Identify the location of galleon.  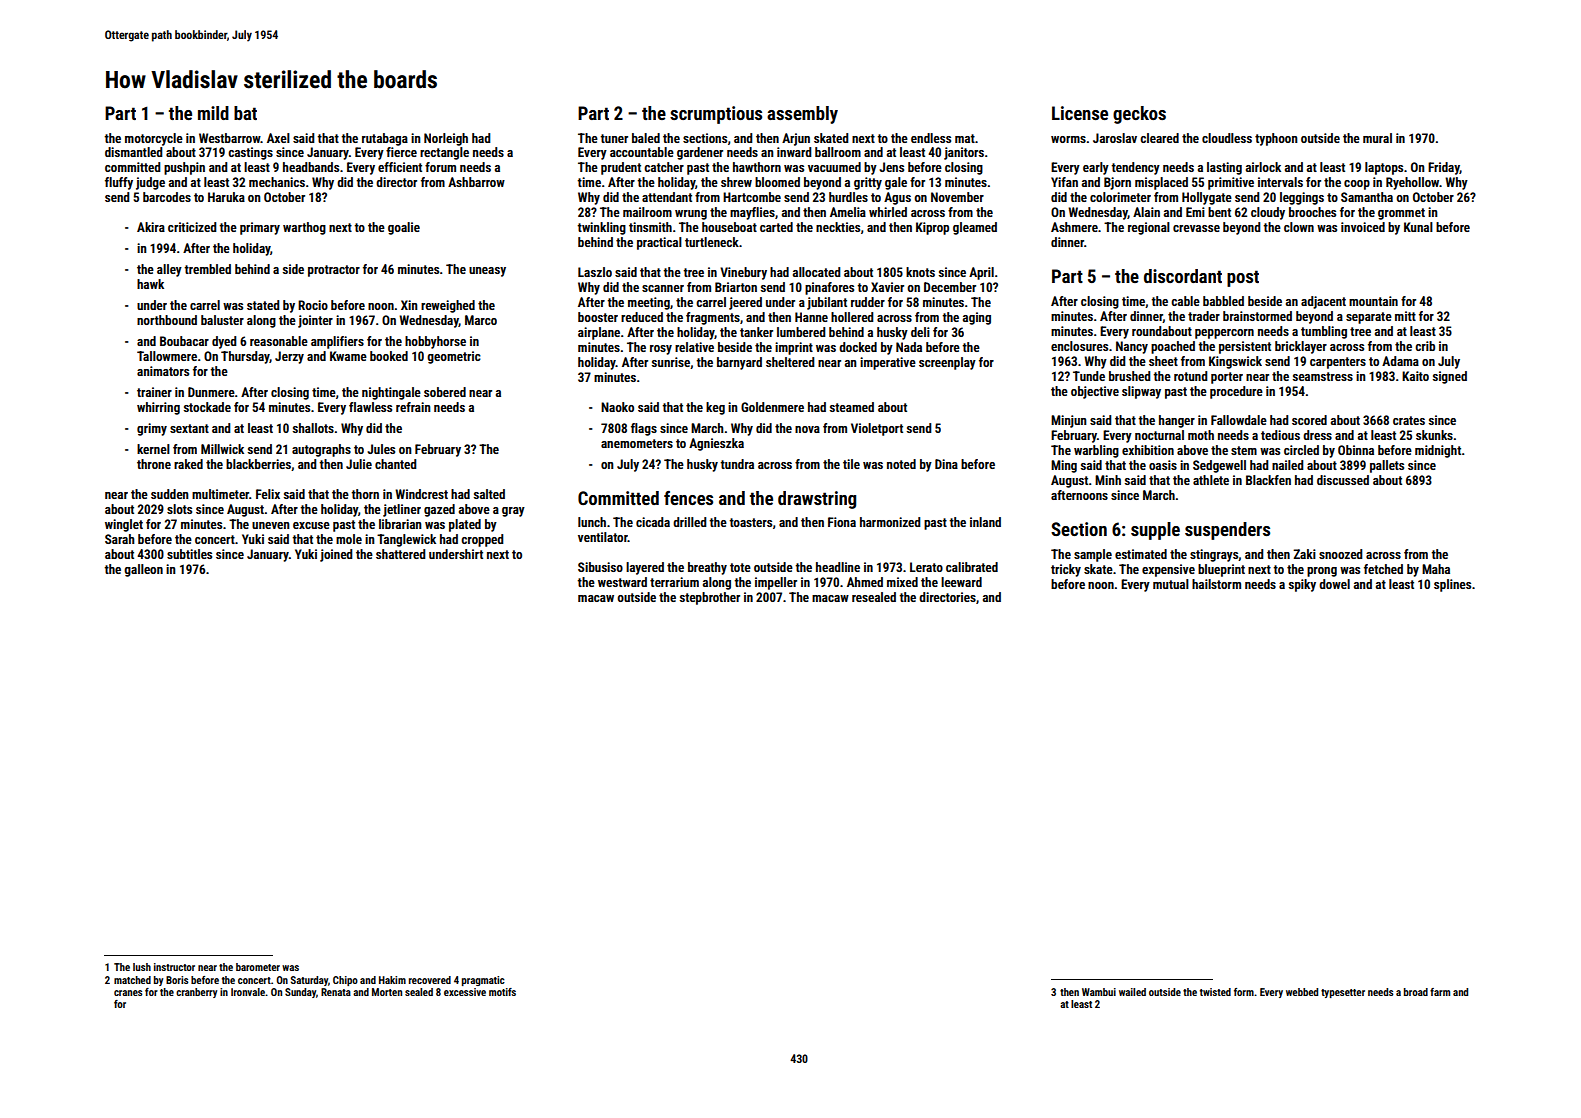
(143, 570).
